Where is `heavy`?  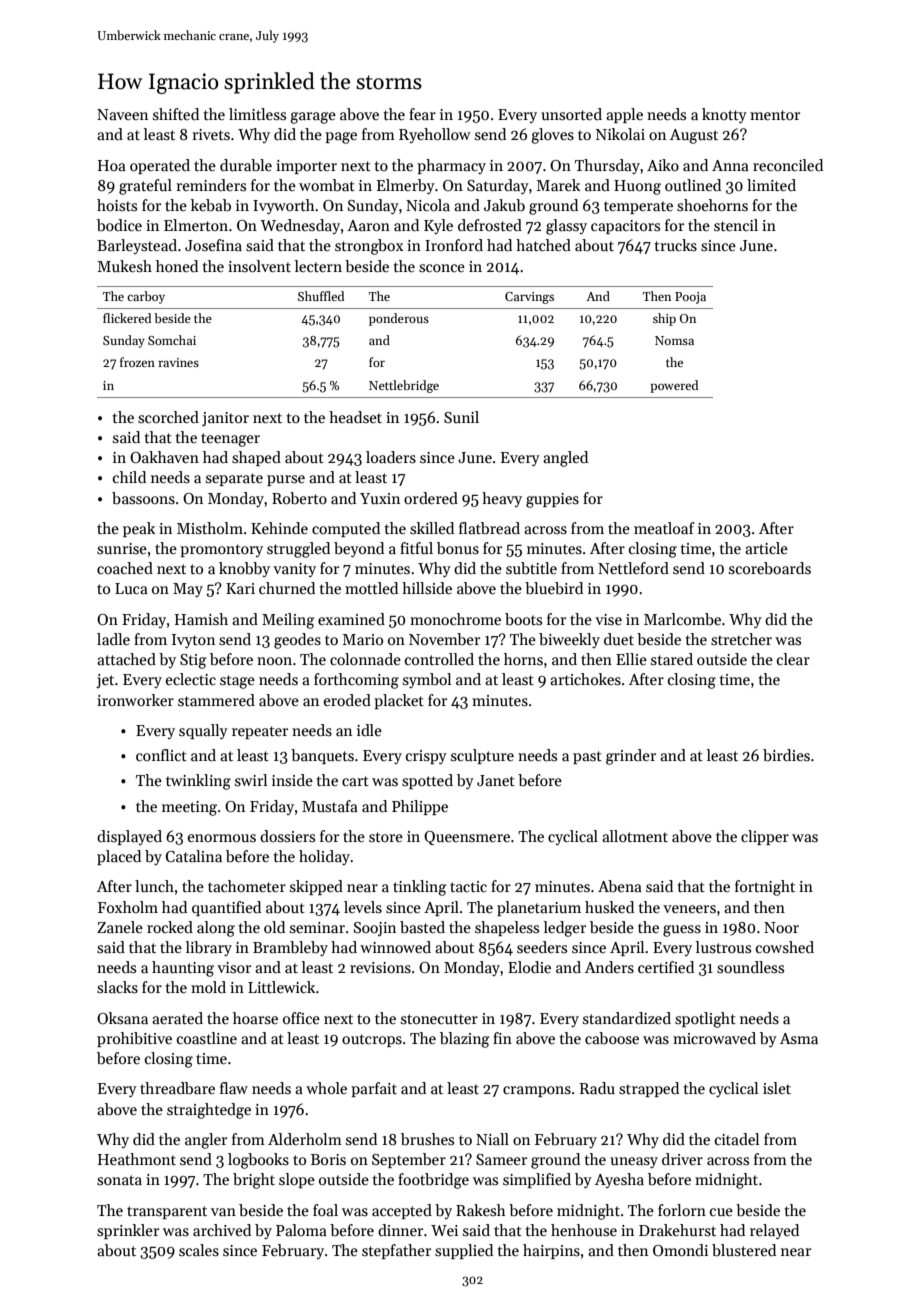 heavy is located at coordinates (502, 499).
